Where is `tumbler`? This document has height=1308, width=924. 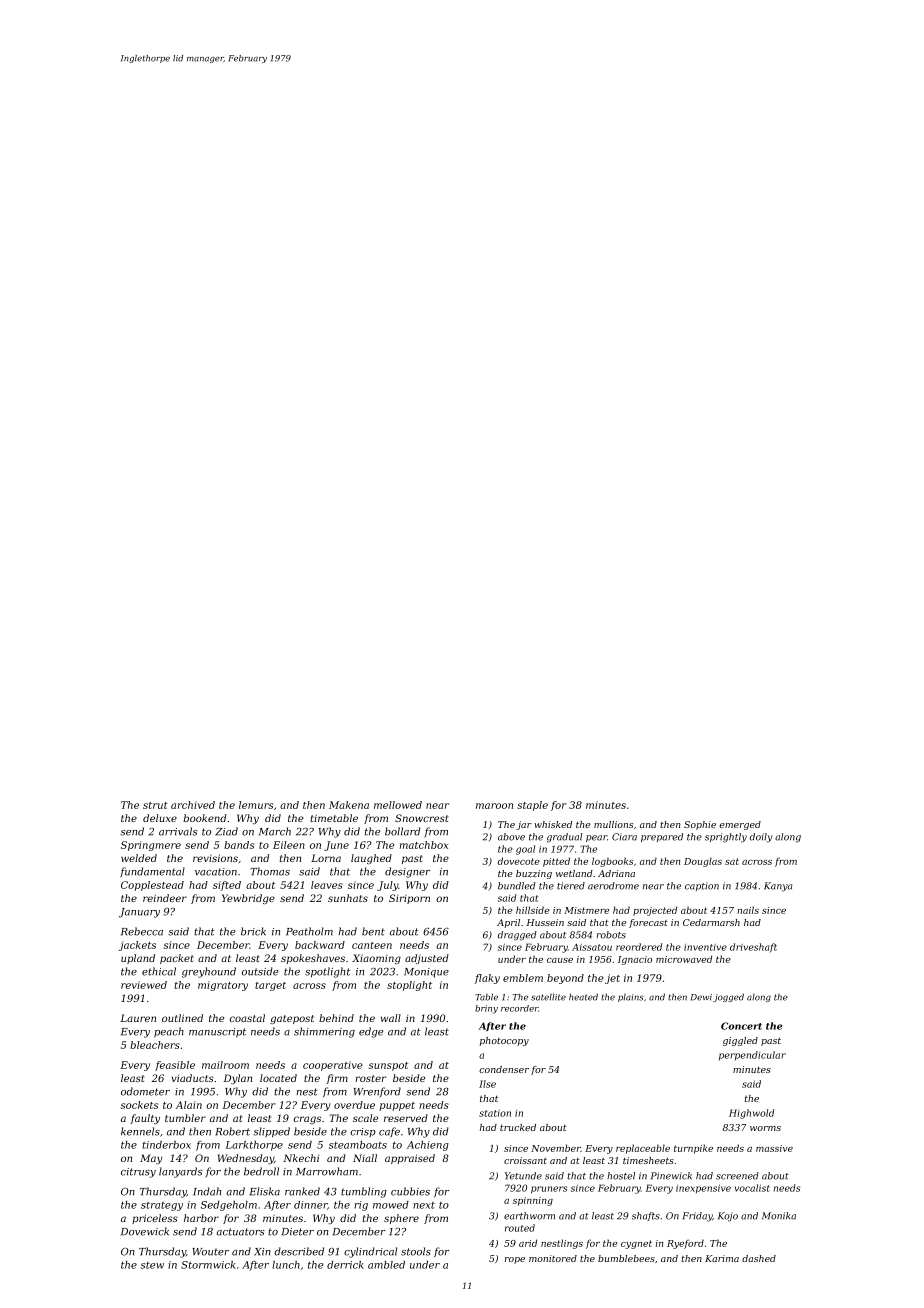
tumbler is located at coordinates (185, 1118).
